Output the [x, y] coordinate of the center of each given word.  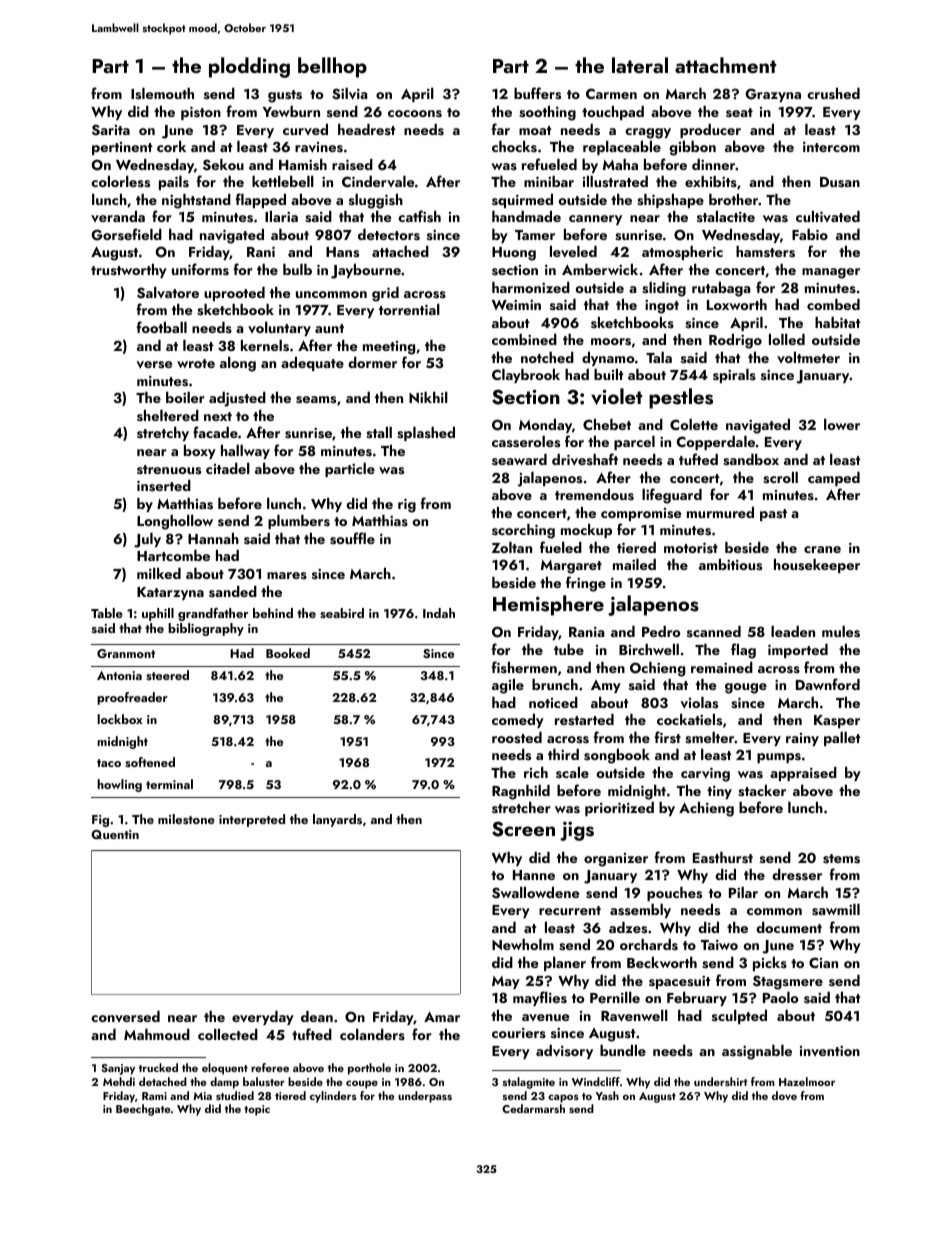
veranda [118, 216]
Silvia [349, 94]
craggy [648, 133]
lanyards [337, 820]
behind [273, 613]
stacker [762, 791]
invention [830, 1051]
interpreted [252, 820]
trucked [158, 1067]
